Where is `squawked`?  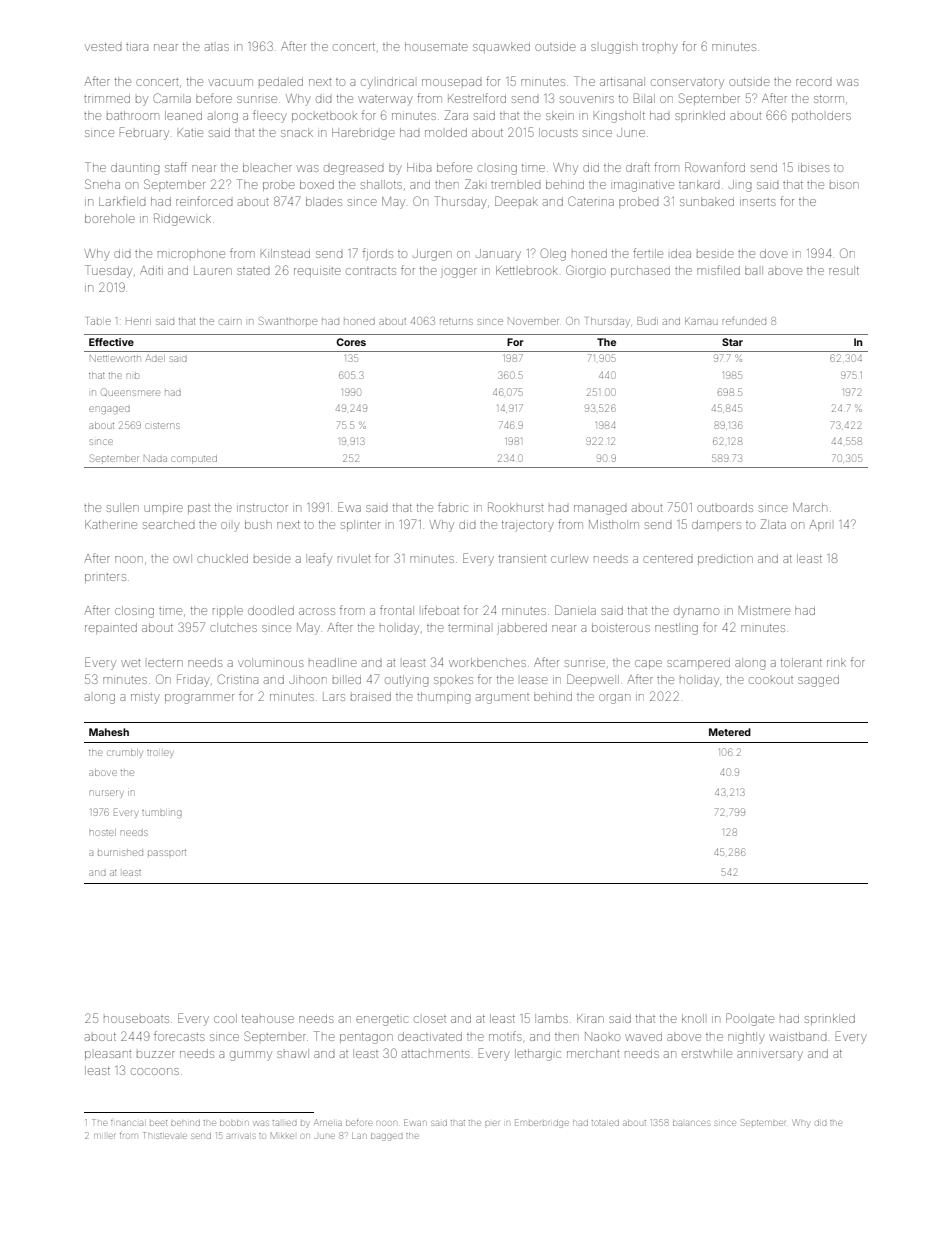 squawked is located at coordinates (501, 47).
